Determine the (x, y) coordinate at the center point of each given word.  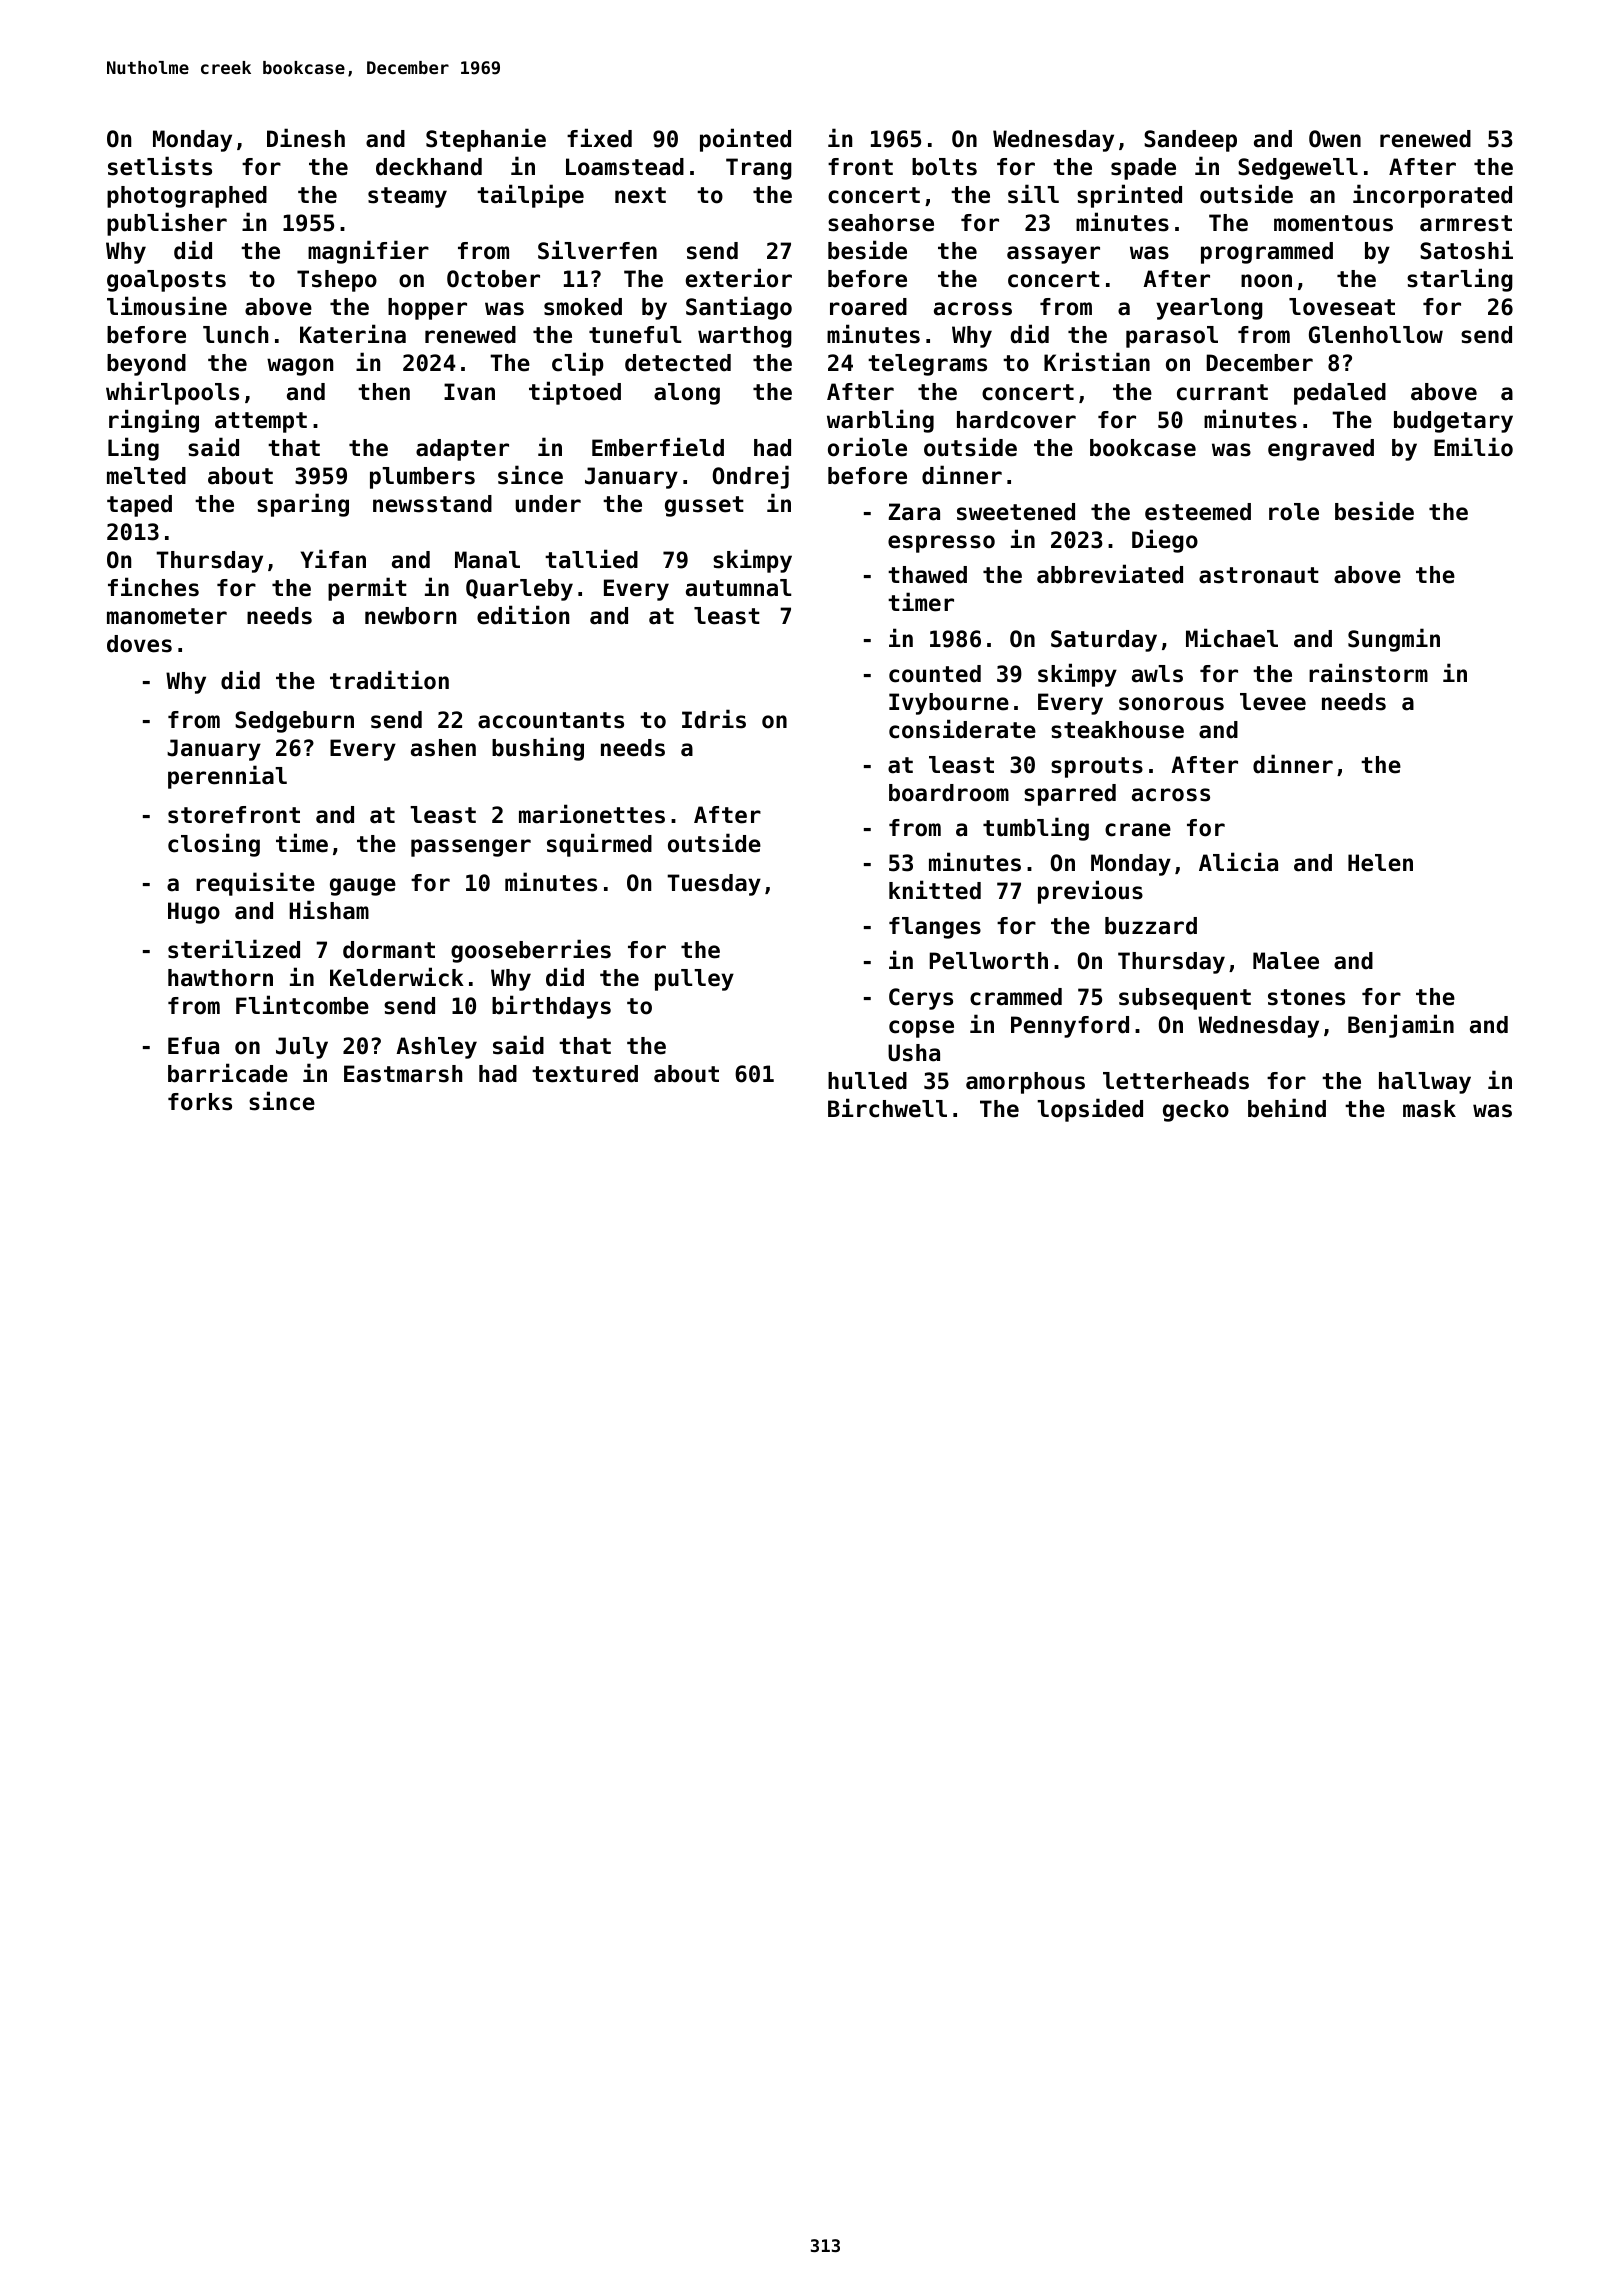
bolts (944, 167)
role (1294, 512)
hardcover (1016, 420)
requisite (255, 884)
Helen (1380, 863)
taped (139, 506)
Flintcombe (302, 1005)
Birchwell (887, 1108)
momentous (1333, 223)
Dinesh (306, 138)
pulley (694, 980)
